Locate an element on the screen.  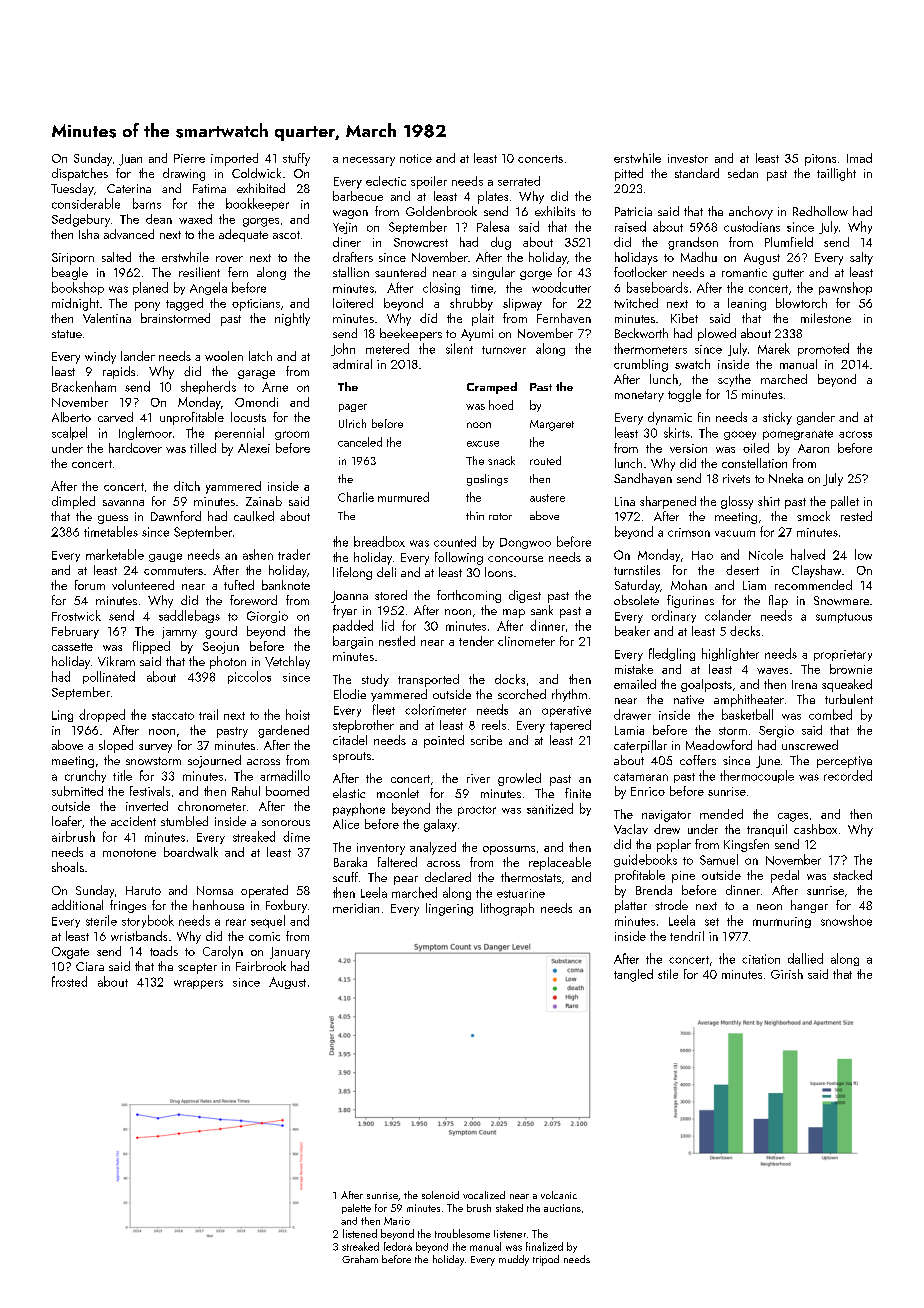
Patricia is located at coordinates (633, 211).
